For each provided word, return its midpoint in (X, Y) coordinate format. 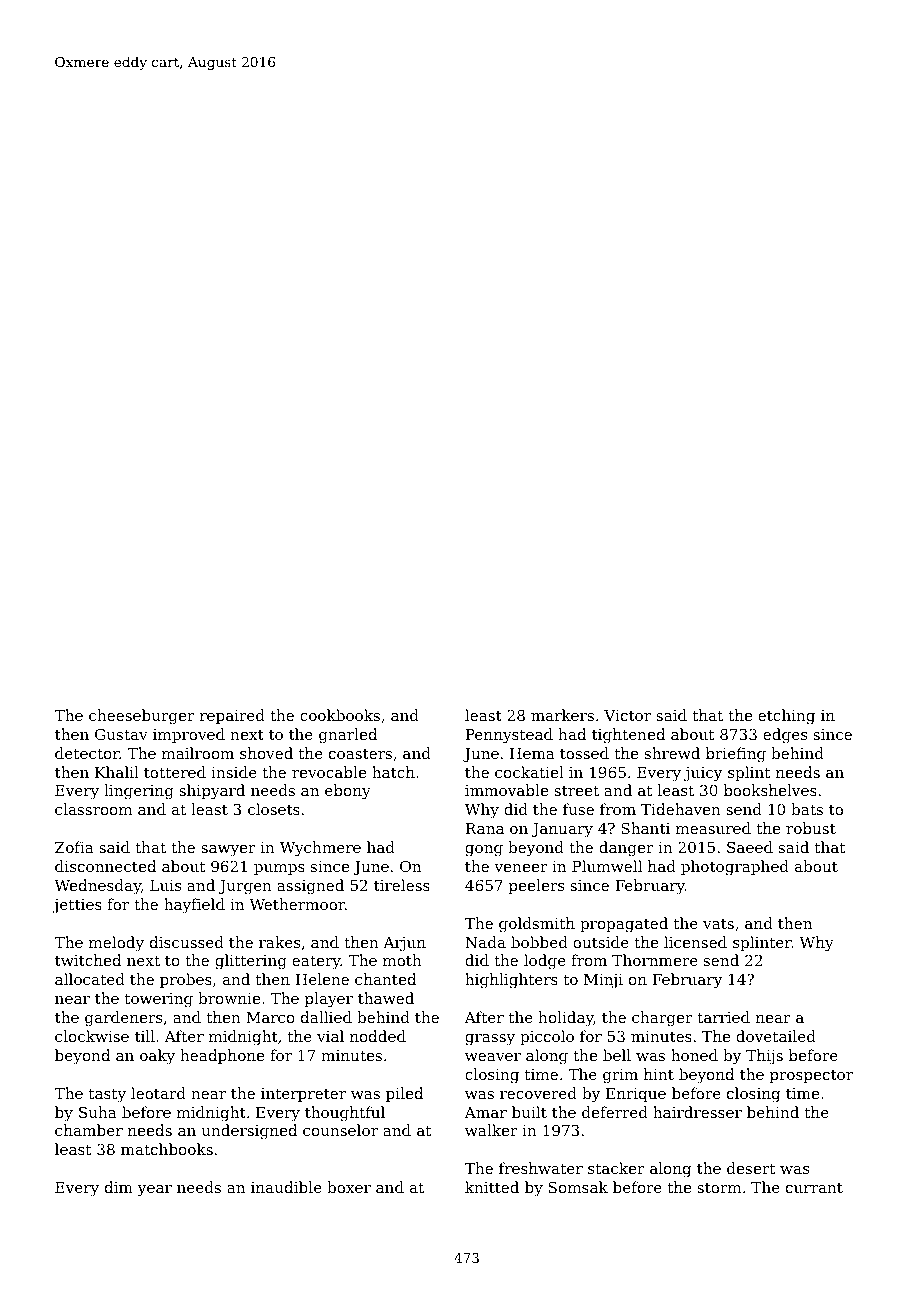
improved (189, 735)
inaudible (286, 1187)
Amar (485, 1112)
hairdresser (697, 1112)
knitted (492, 1187)
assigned (310, 887)
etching (786, 717)
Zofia (74, 847)
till (145, 1036)
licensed (695, 942)
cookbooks (340, 715)
